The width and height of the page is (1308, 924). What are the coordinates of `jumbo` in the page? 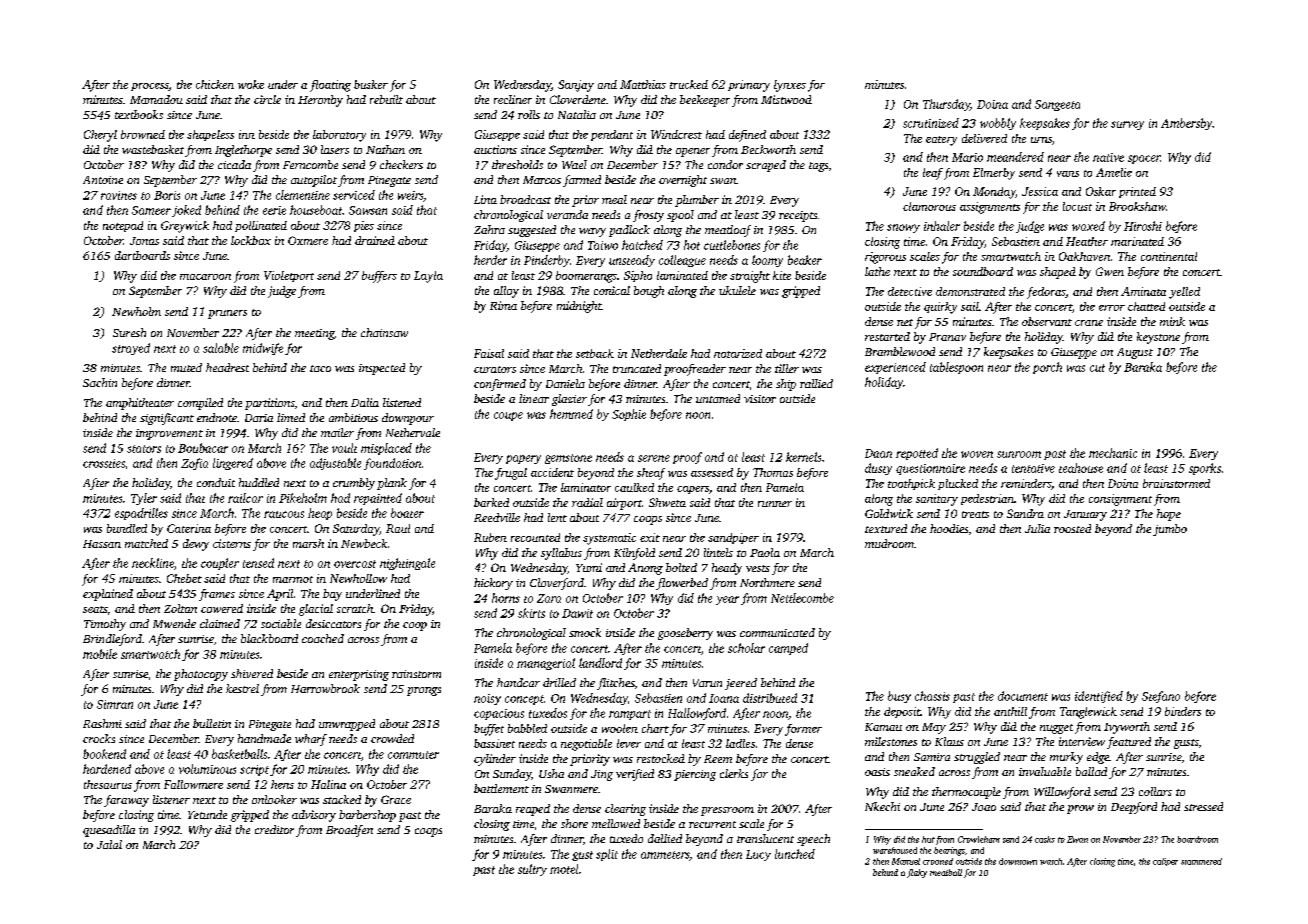 It's located at (1170, 530).
